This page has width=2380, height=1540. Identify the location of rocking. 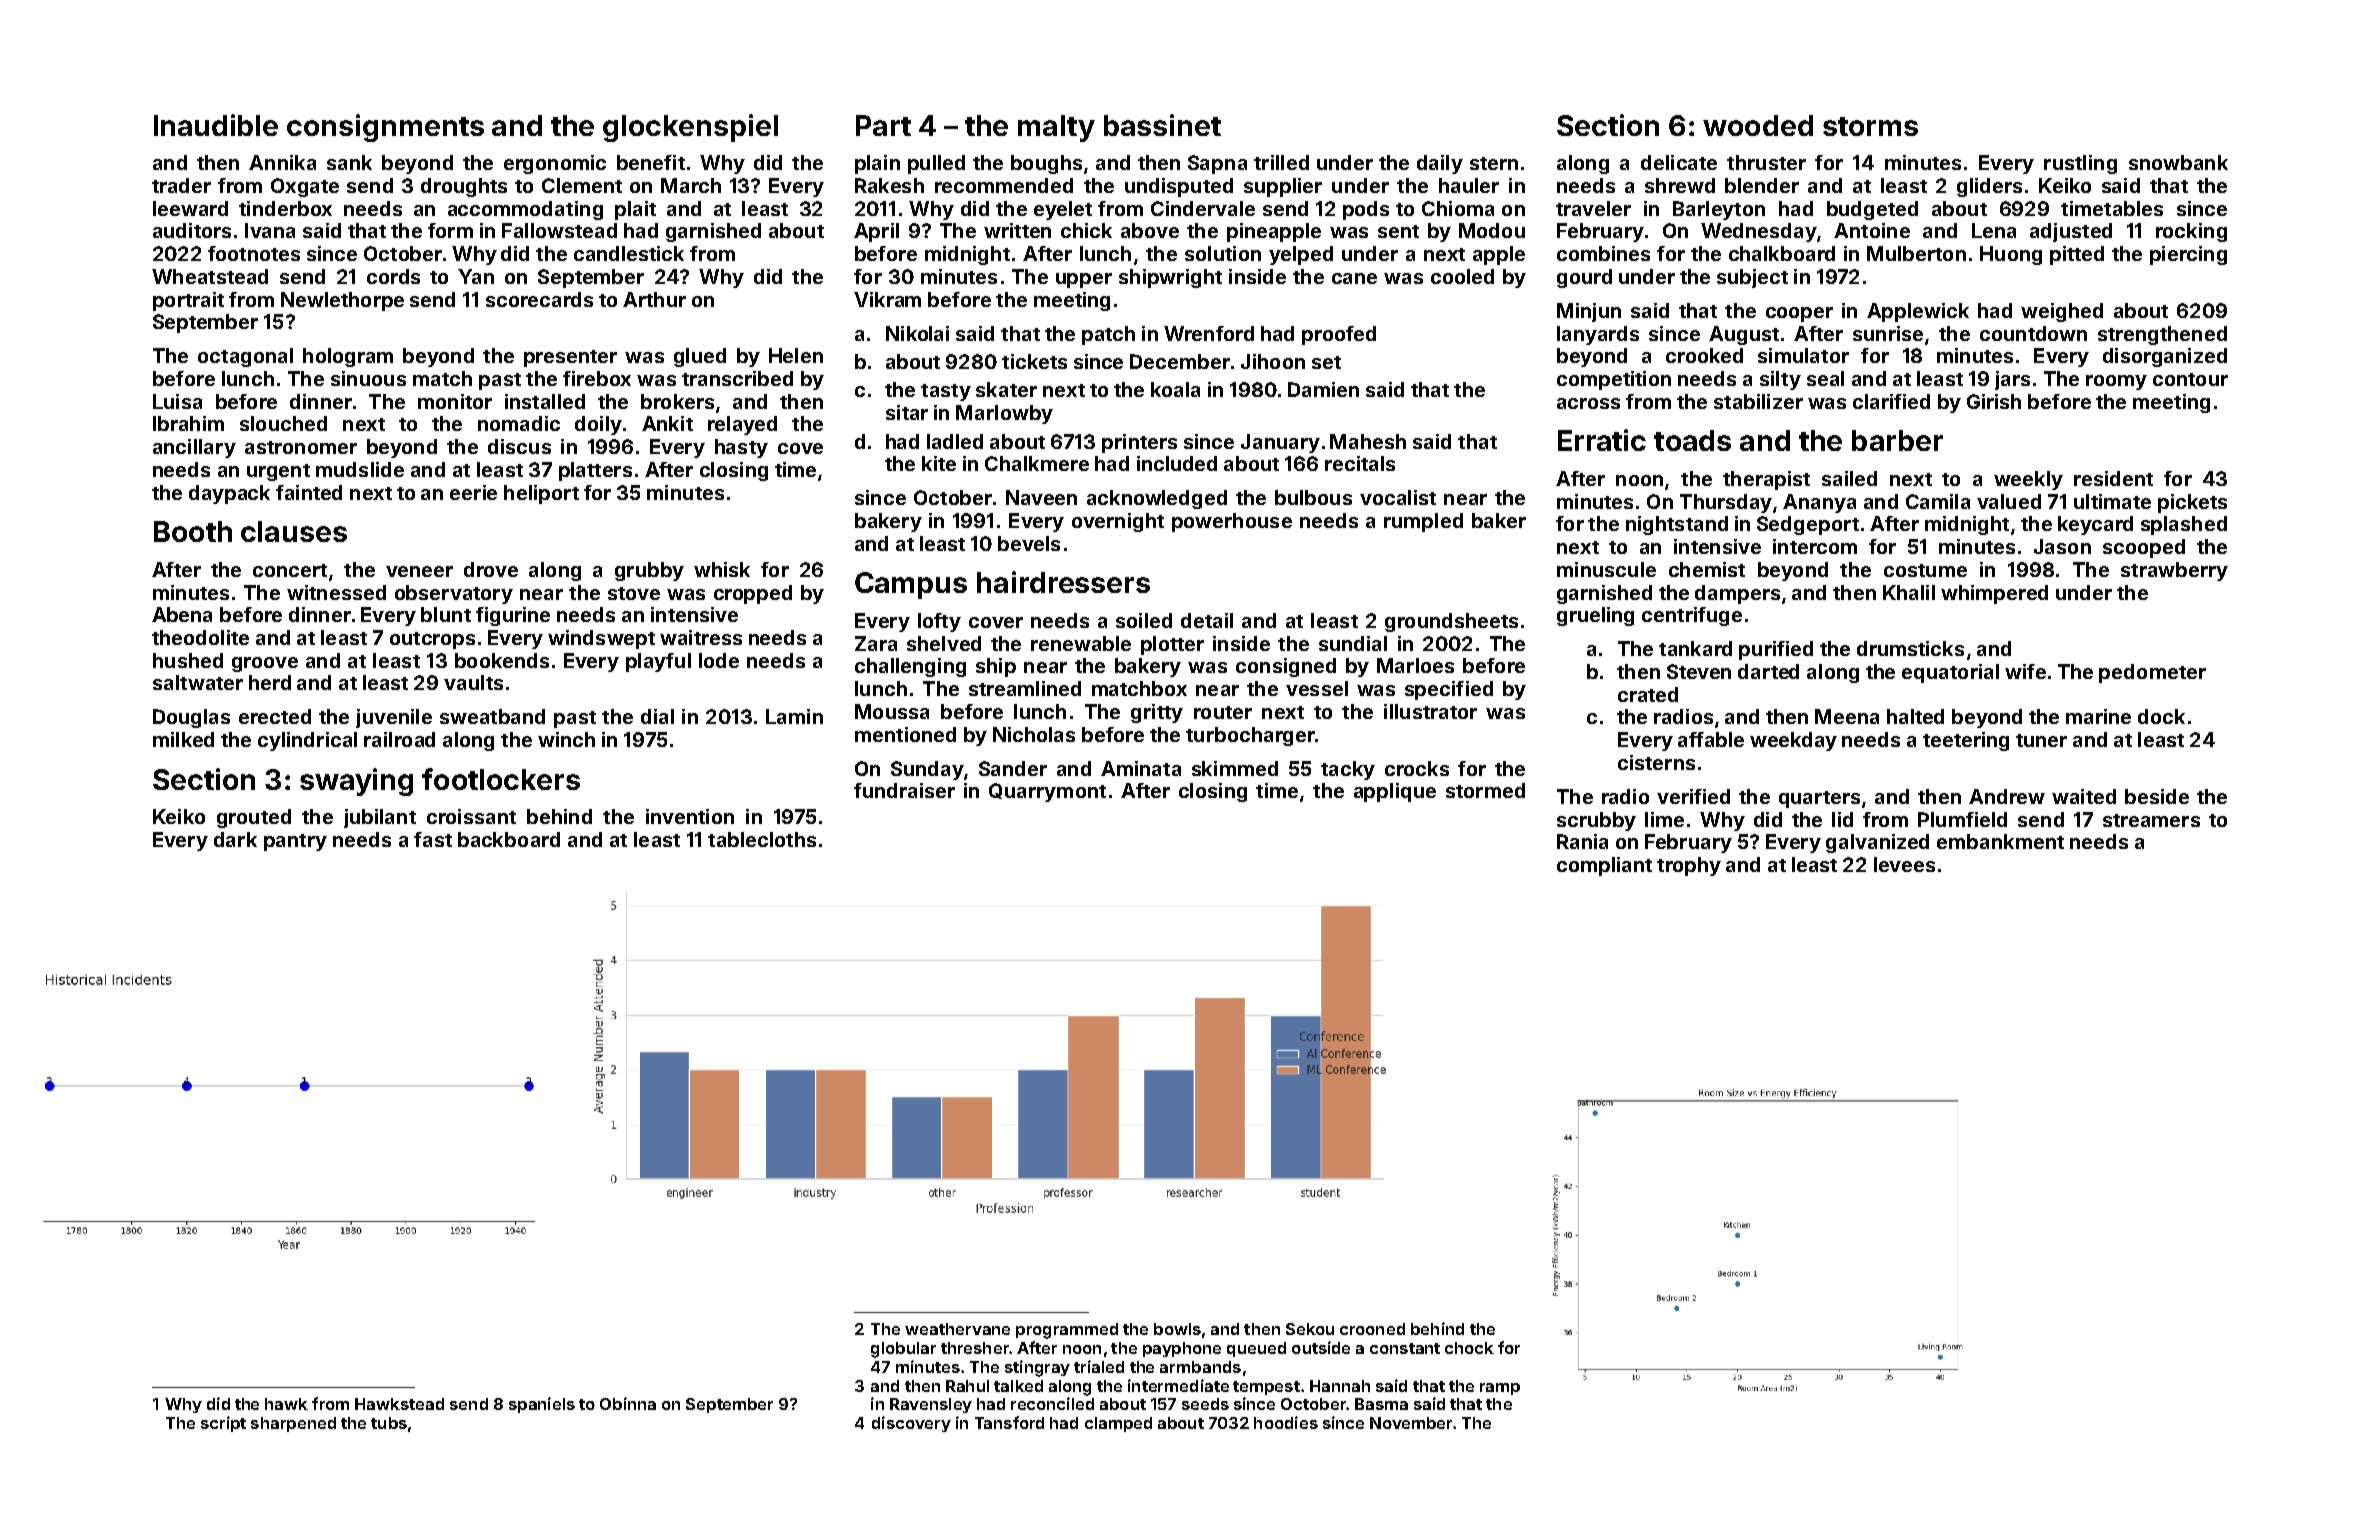
(2191, 232).
